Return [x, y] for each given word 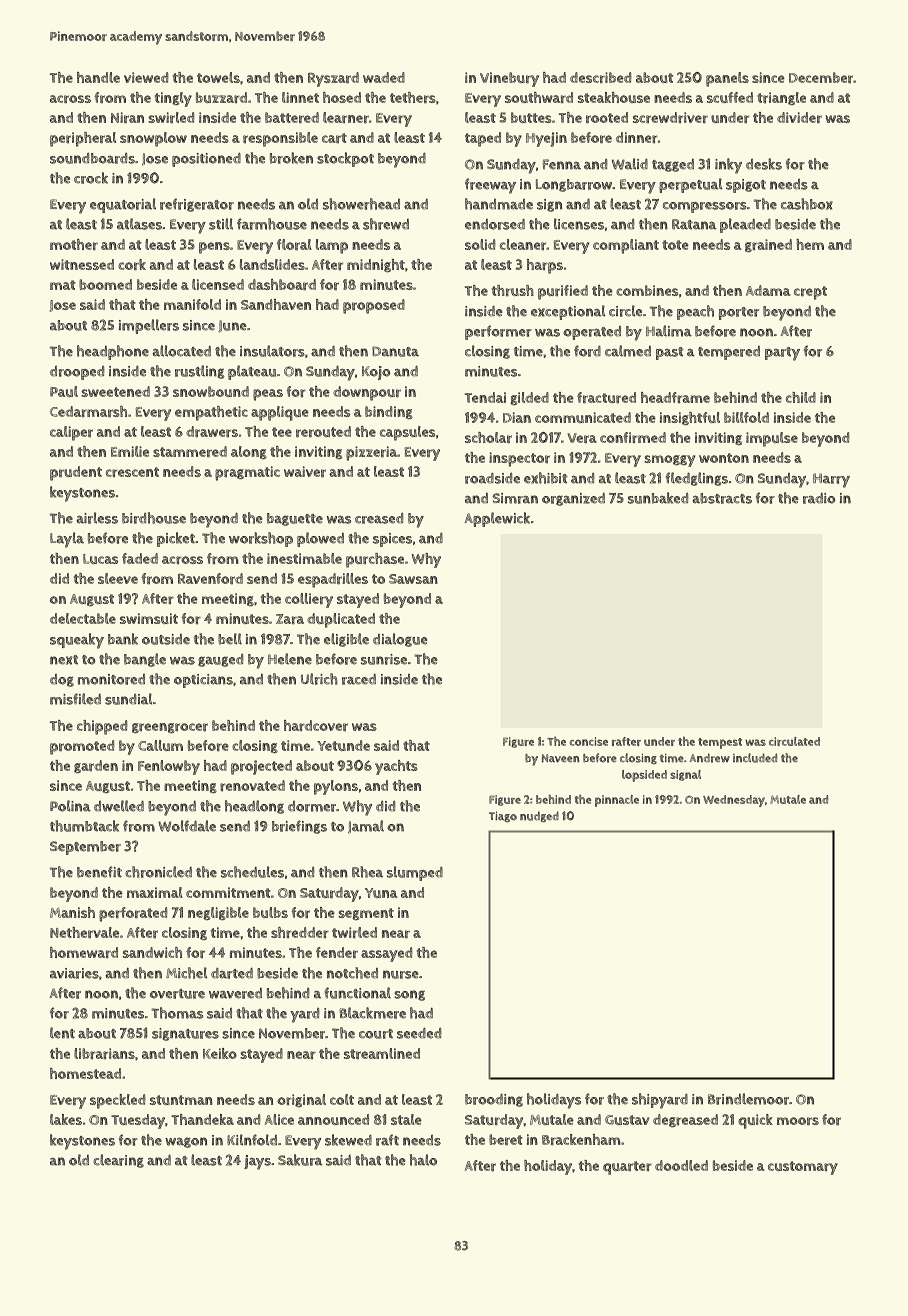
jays [257, 1162]
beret [506, 1139]
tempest [720, 743]
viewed [146, 77]
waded [384, 77]
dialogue [400, 640]
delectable [83, 618]
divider [799, 117]
